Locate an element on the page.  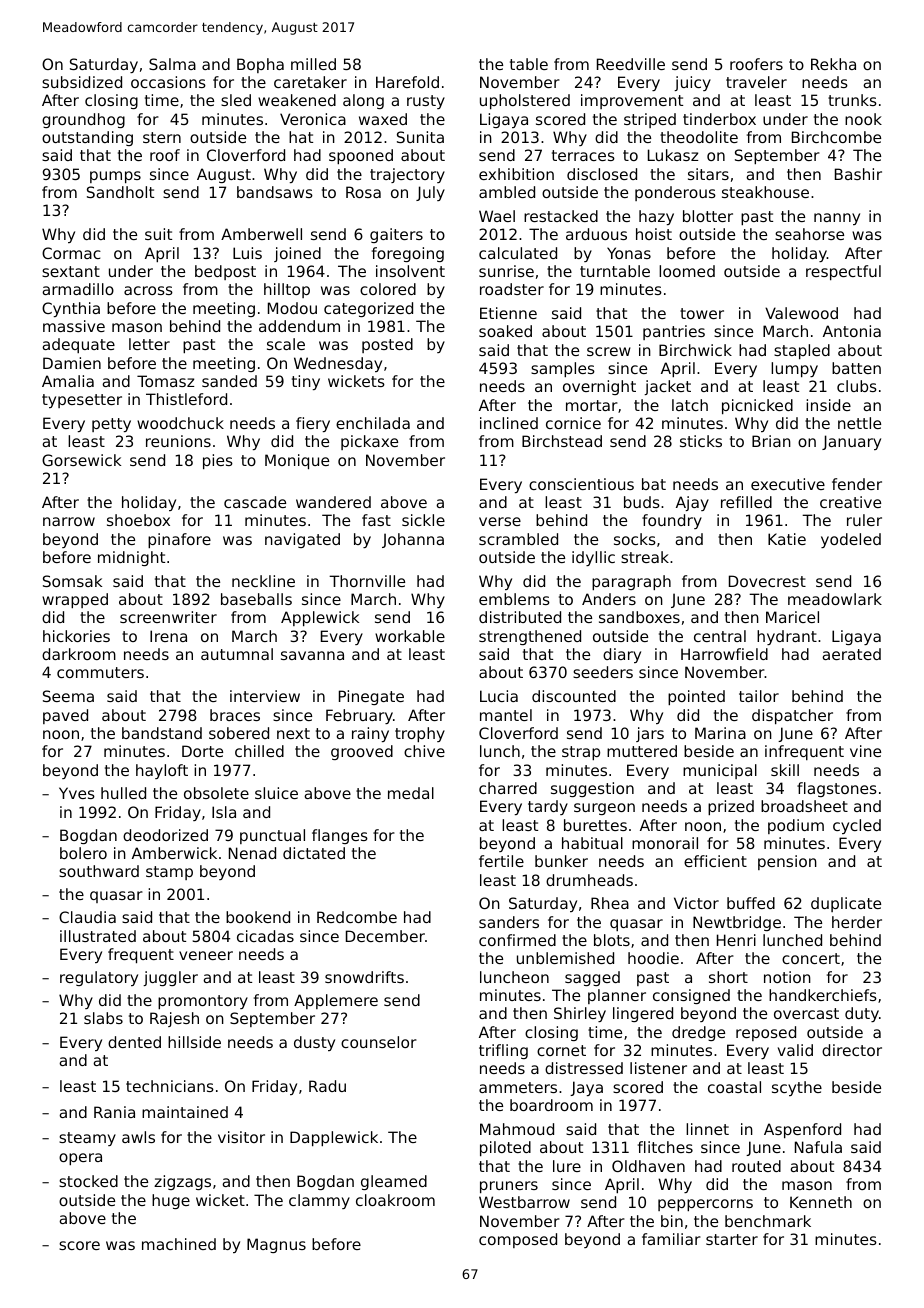
sled is located at coordinates (236, 100).
